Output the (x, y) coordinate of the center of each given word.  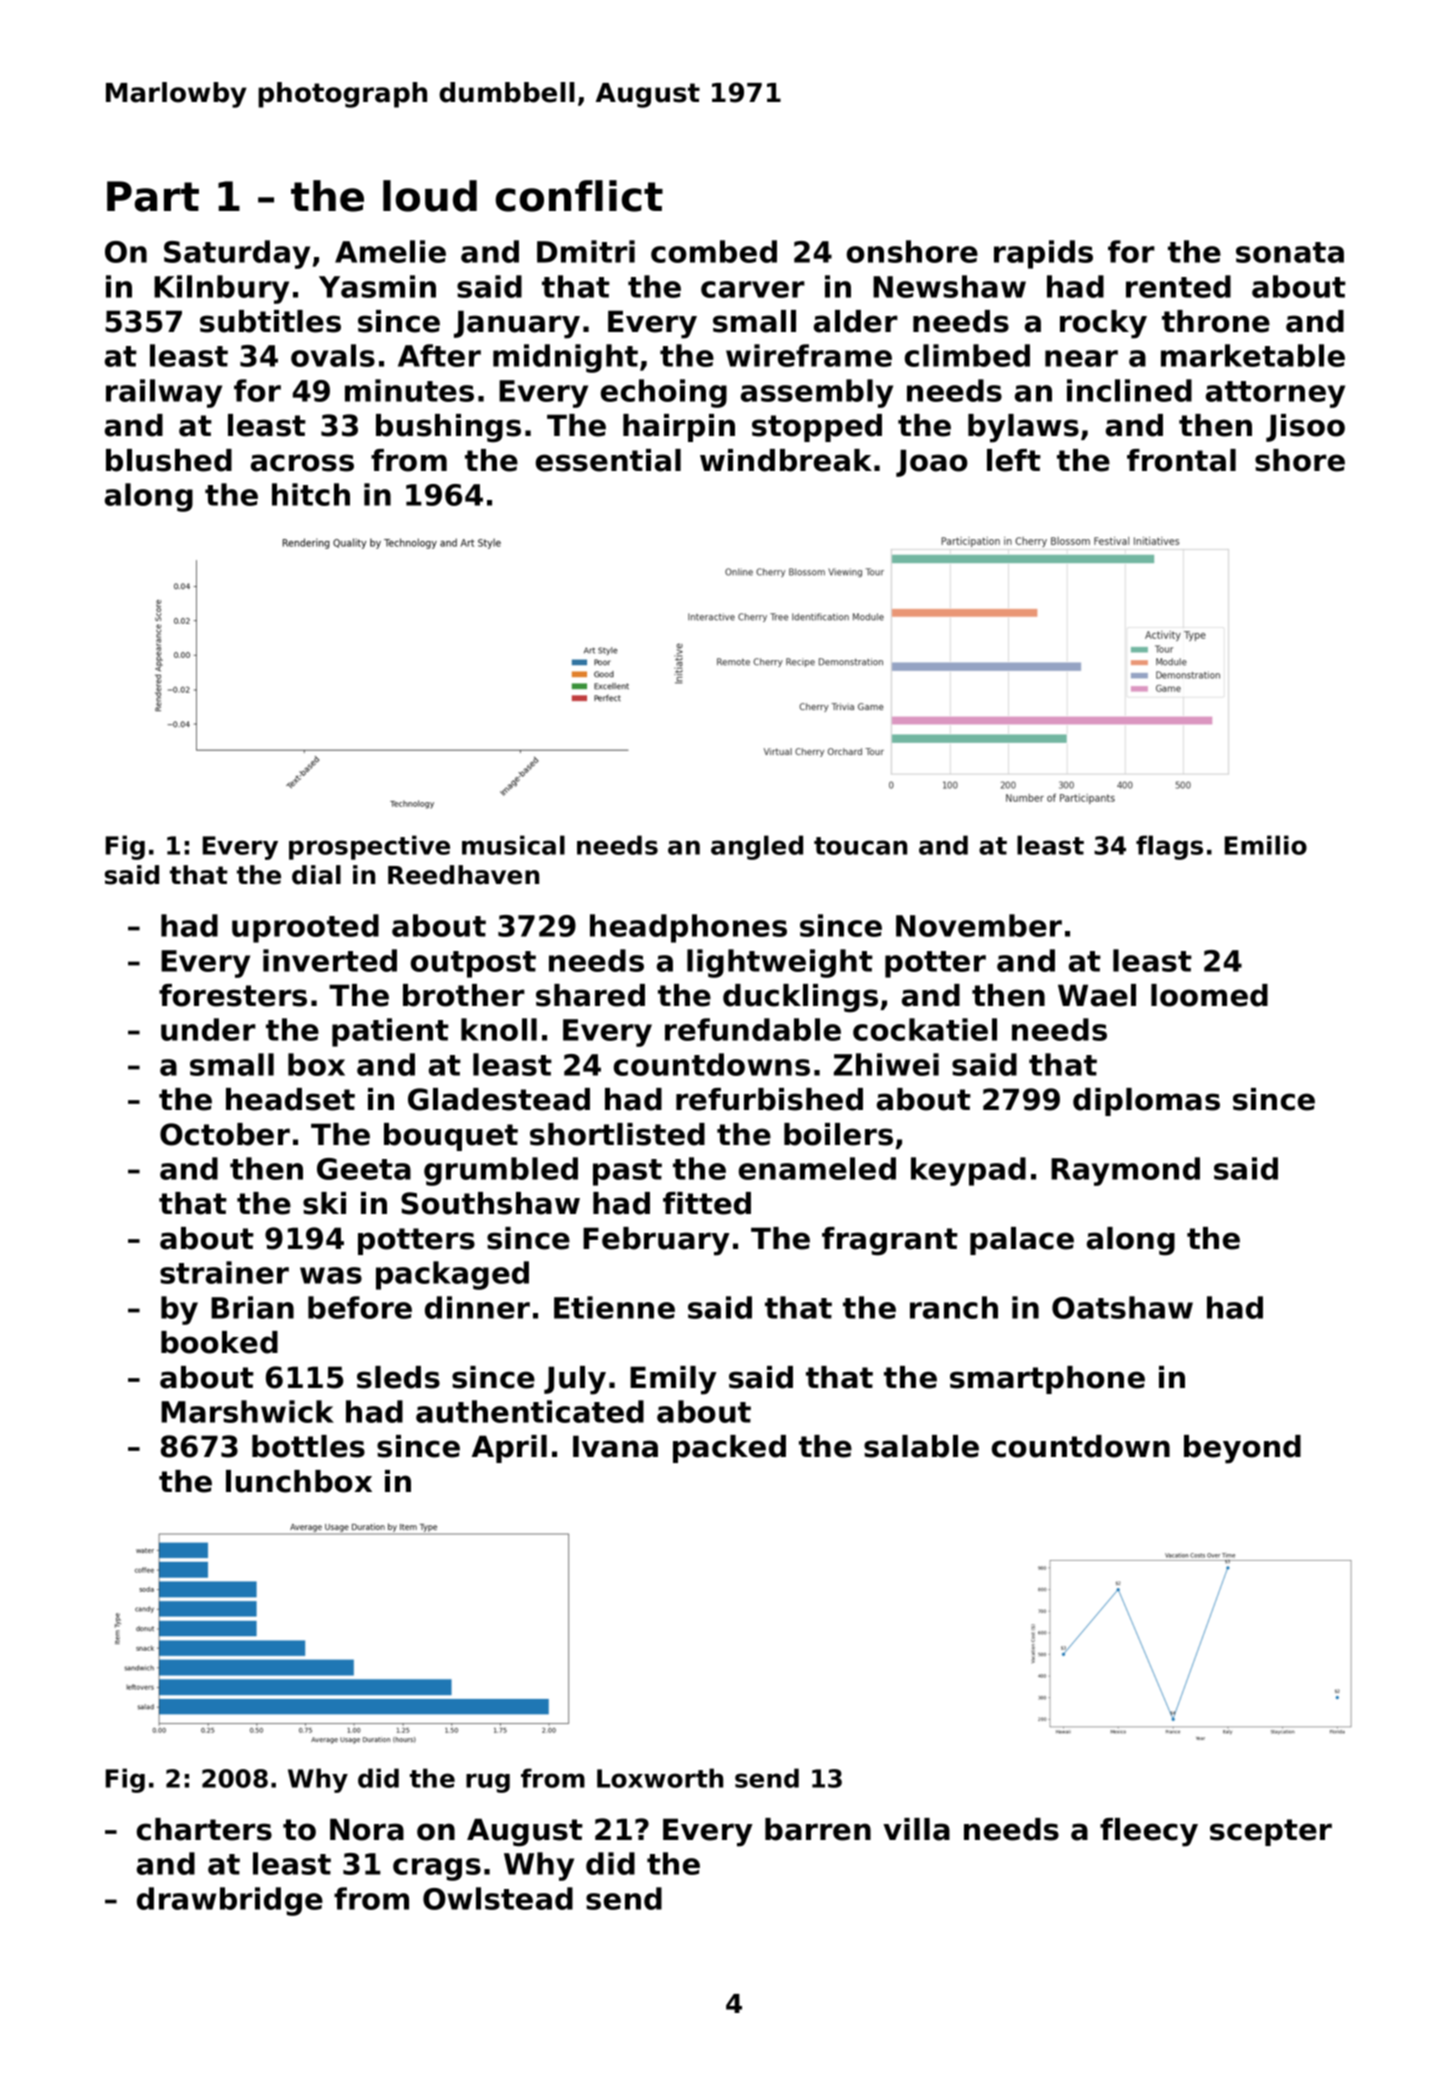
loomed (1209, 995)
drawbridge (230, 1901)
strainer (224, 1272)
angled (757, 847)
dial (316, 875)
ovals (333, 355)
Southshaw (490, 1203)
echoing (664, 393)
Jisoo (1305, 428)
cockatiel (925, 1029)
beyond (1242, 1449)
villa (916, 1829)
